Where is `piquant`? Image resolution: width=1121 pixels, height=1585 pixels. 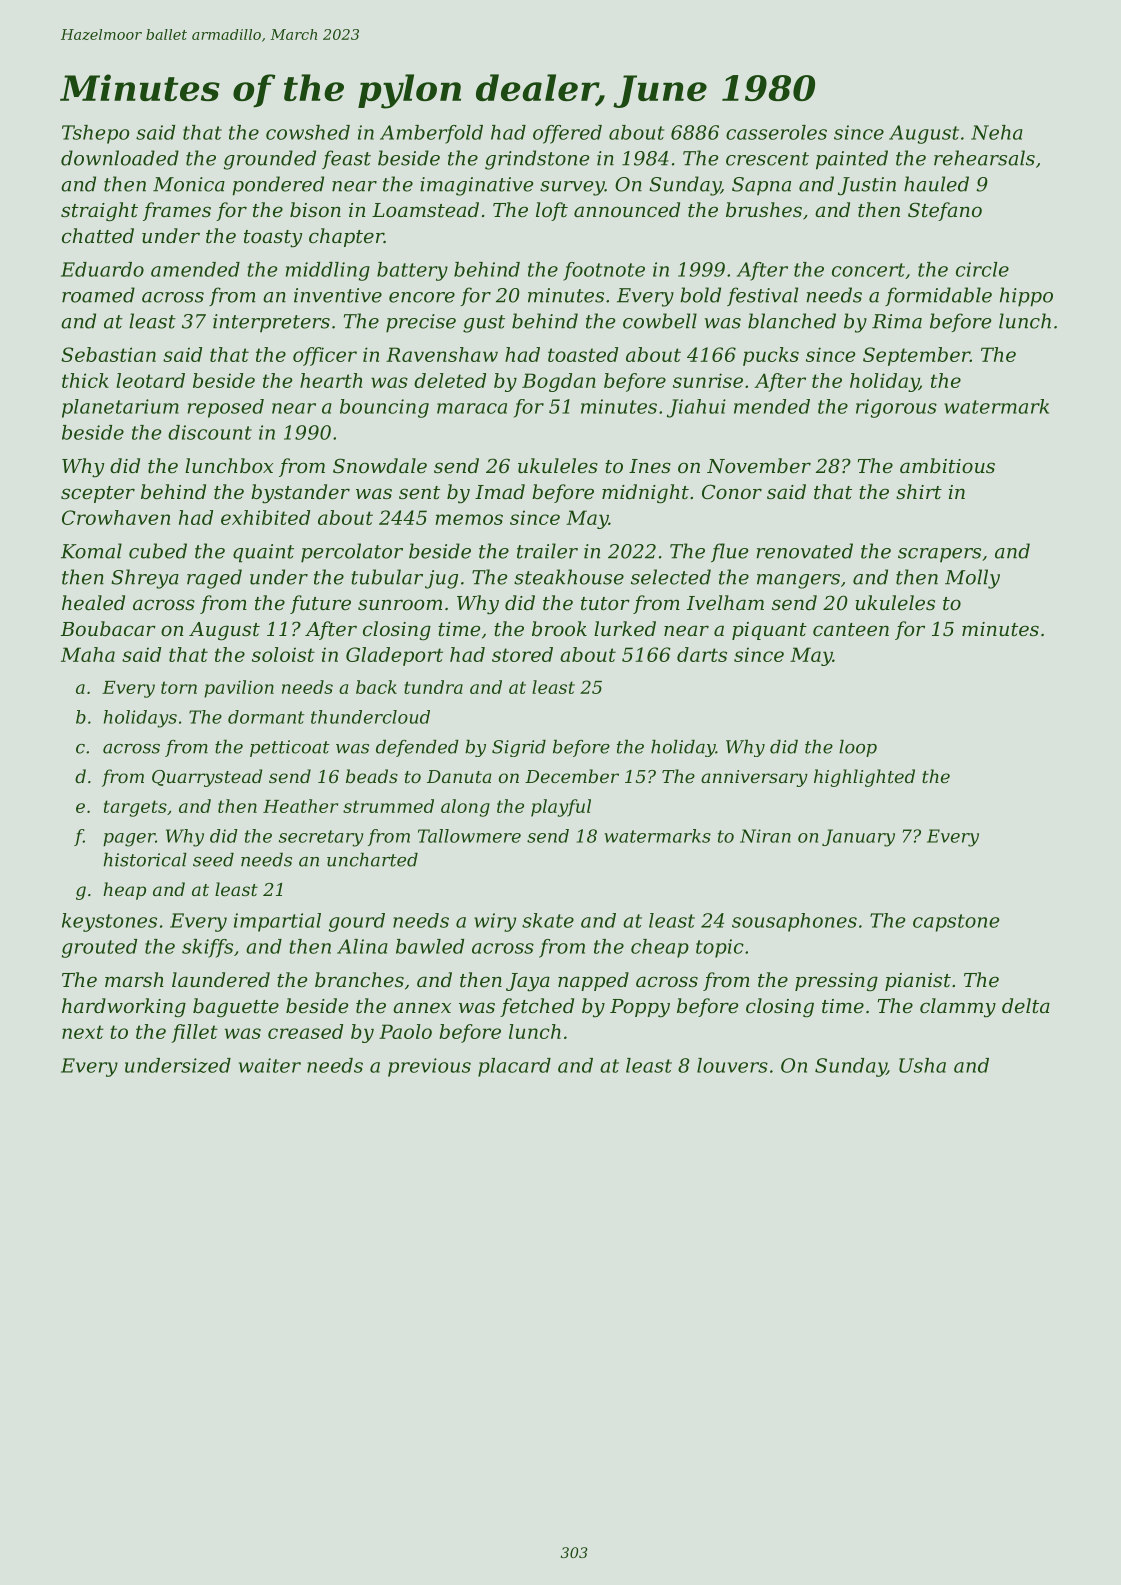 piquant is located at coordinates (769, 631).
